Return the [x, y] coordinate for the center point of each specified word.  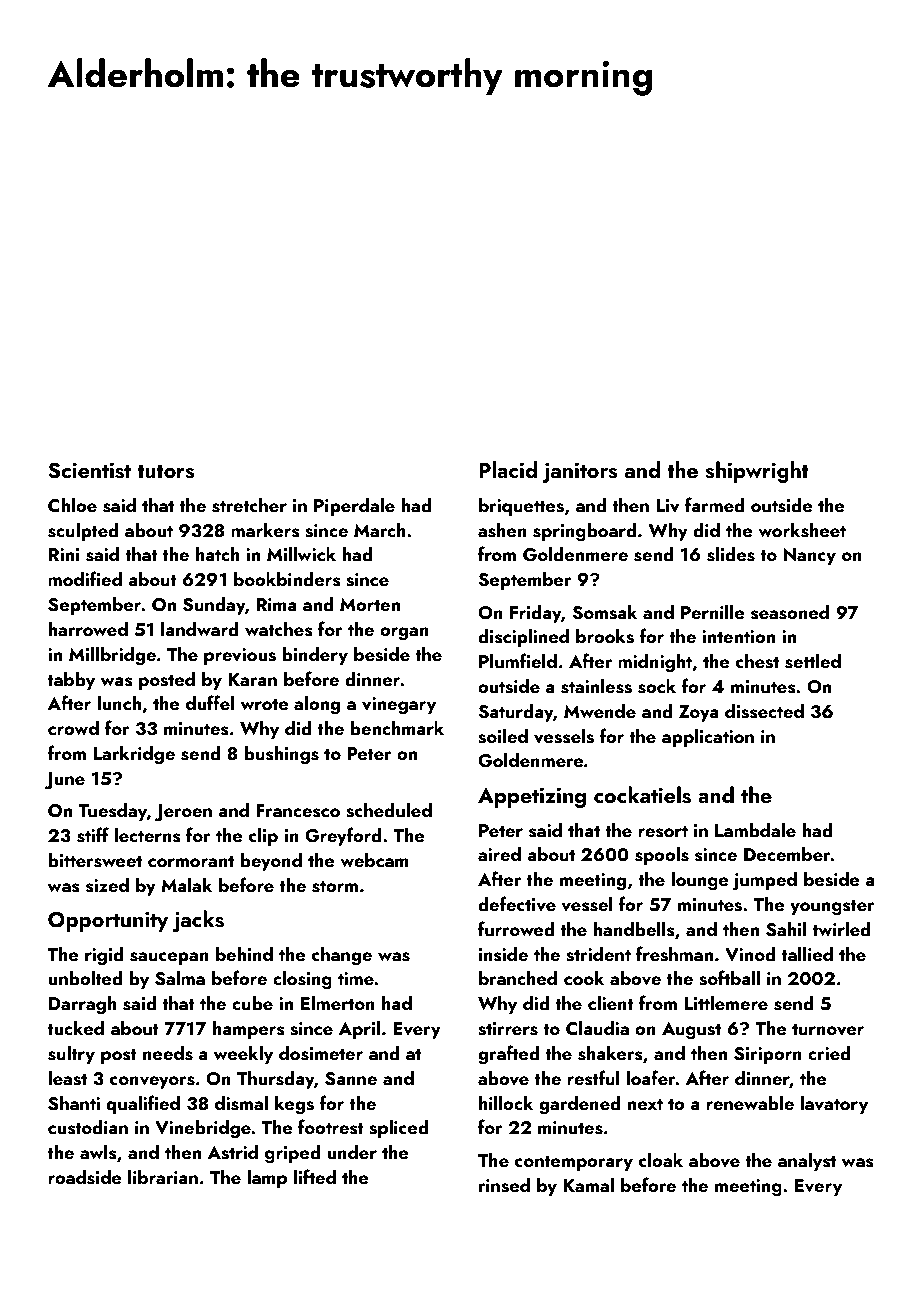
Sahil [786, 929]
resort [663, 831]
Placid [508, 469]
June [65, 781]
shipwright [757, 472]
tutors [166, 471]
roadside [84, 1177]
